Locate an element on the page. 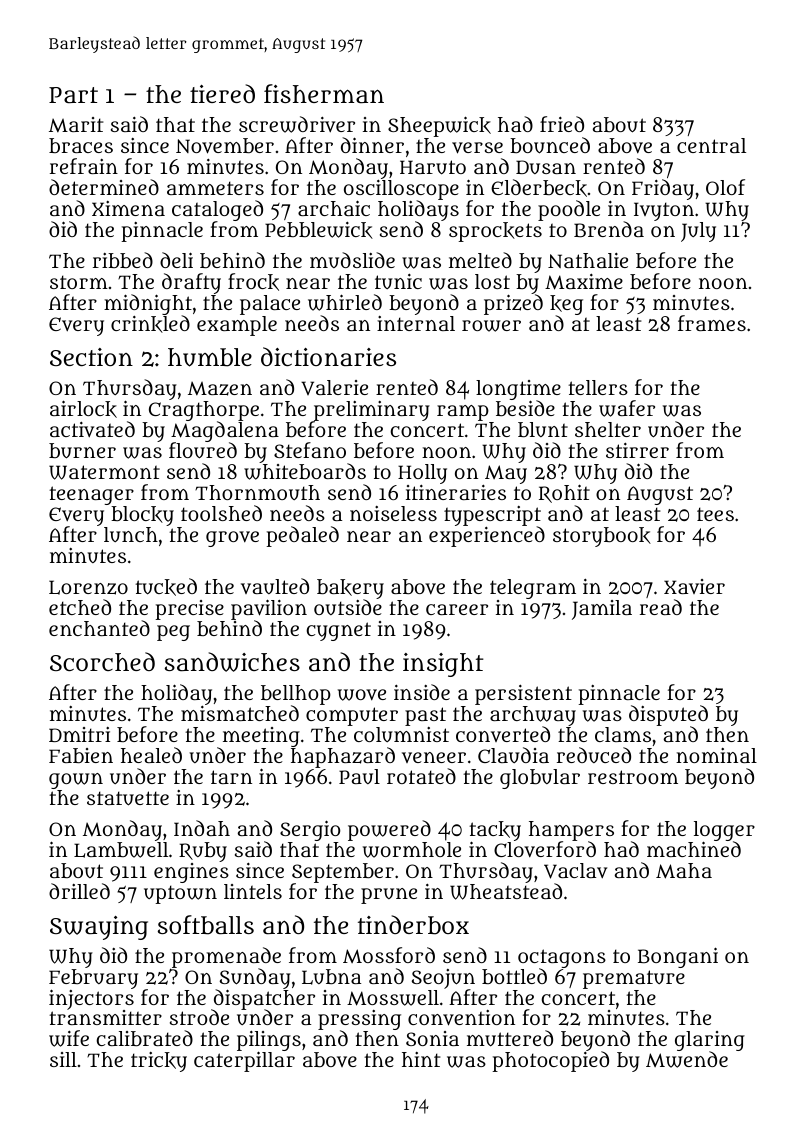 The width and height of the page is (806, 1144). hint is located at coordinates (421, 1059).
